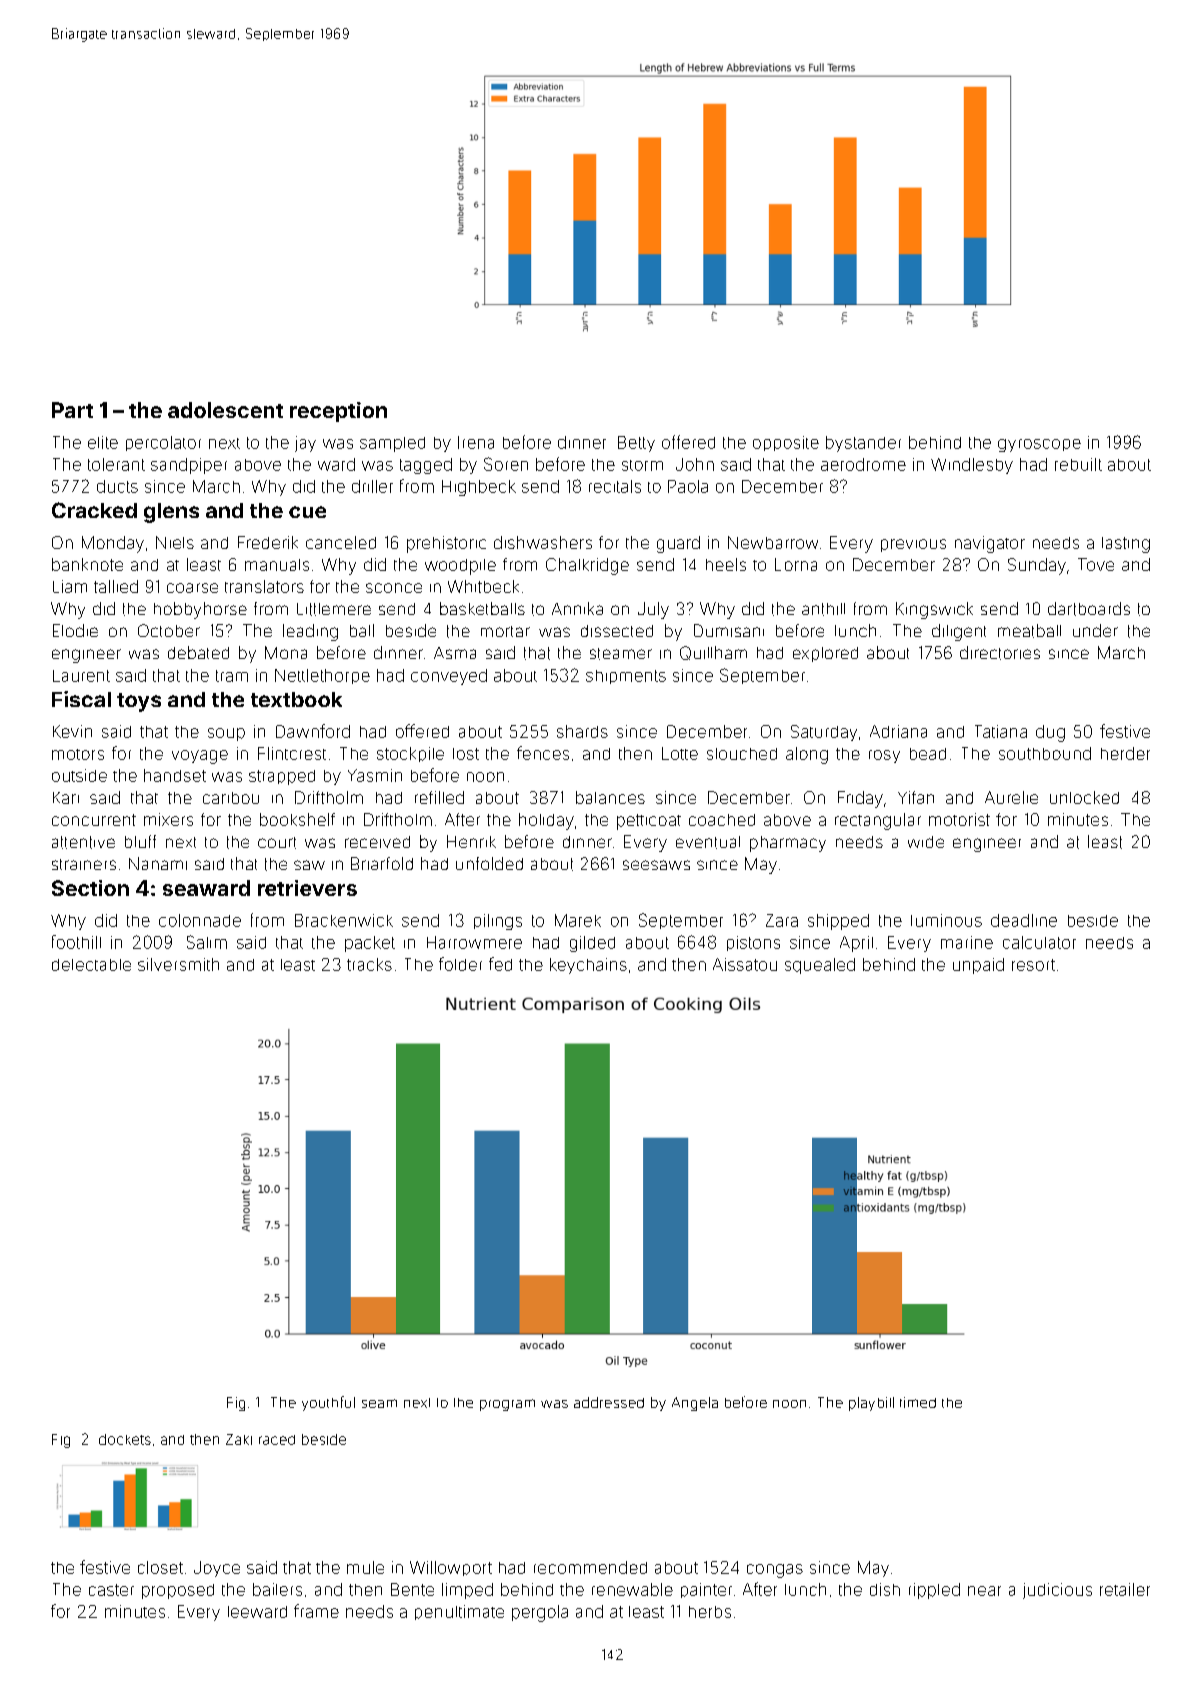 This image has height=1700, width=1202. What do you see at coordinates (1095, 630) in the image?
I see `under` at bounding box center [1095, 630].
